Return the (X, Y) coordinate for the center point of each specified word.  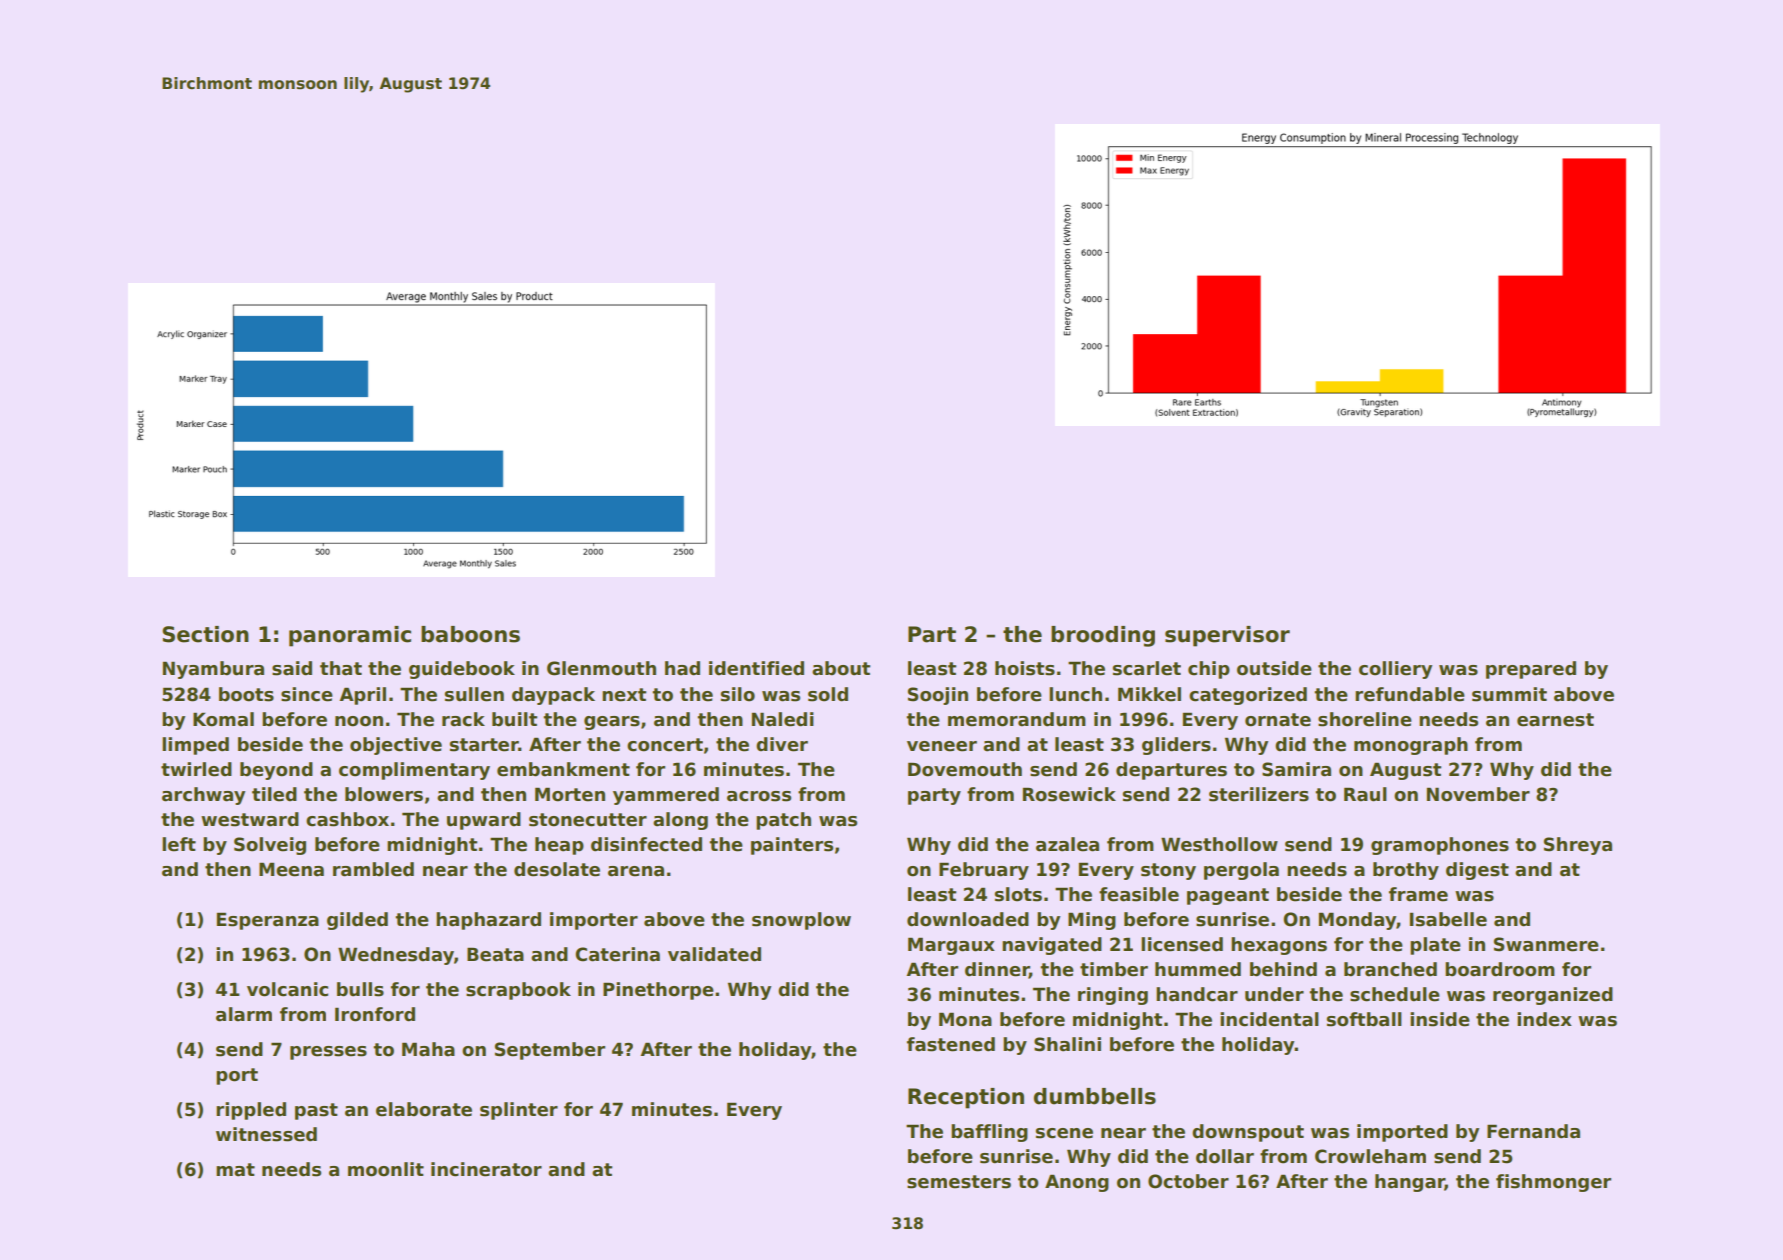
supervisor (1227, 636)
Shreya (1578, 846)
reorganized (1553, 996)
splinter (519, 1111)
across (759, 796)
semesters (959, 1182)
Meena (291, 869)
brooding (1103, 636)
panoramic (350, 636)
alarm (244, 1014)
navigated (1052, 946)
